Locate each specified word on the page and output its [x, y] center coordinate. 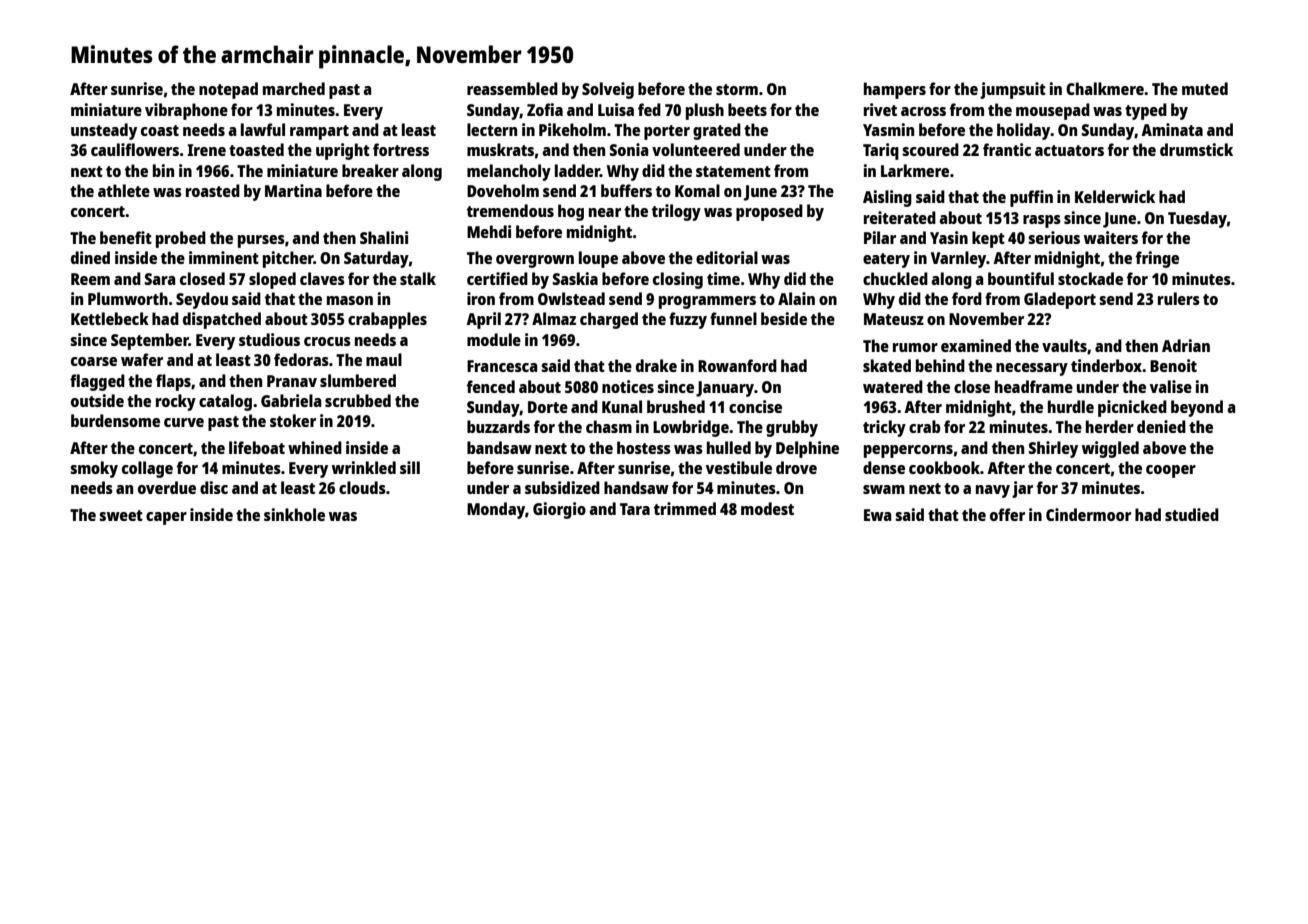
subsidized [562, 487]
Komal [697, 190]
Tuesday [1197, 219]
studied [1192, 514]
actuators [1069, 150]
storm [737, 89]
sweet [121, 515]
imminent [224, 257]
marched [294, 88]
